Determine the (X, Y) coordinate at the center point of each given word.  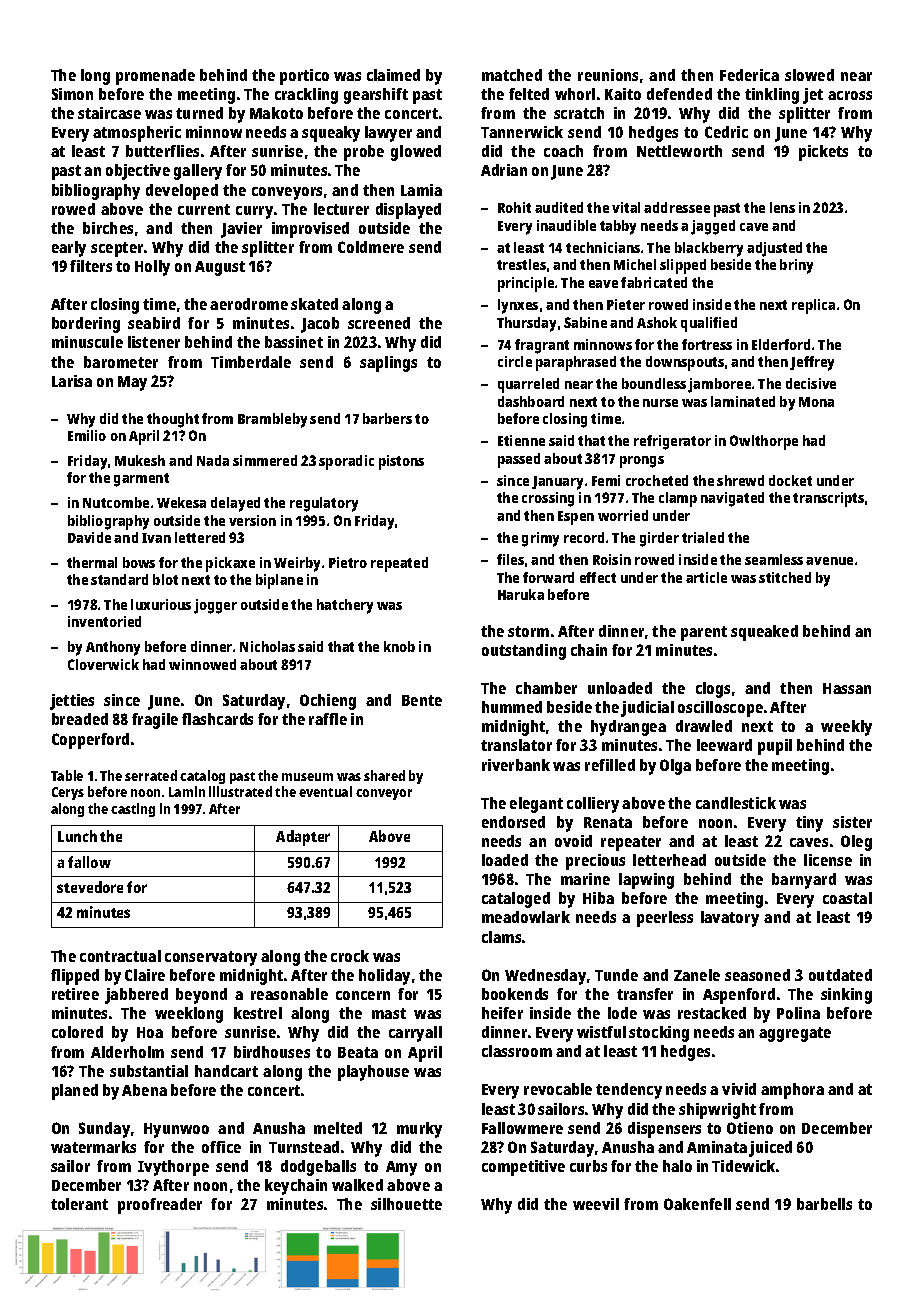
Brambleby (272, 420)
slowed (809, 75)
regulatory (324, 504)
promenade (155, 77)
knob (399, 646)
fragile (155, 721)
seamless (774, 559)
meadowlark (526, 917)
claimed (393, 75)
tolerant (79, 1204)
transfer (645, 994)
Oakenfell (697, 1204)
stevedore (90, 887)
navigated (732, 499)
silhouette (406, 1204)
